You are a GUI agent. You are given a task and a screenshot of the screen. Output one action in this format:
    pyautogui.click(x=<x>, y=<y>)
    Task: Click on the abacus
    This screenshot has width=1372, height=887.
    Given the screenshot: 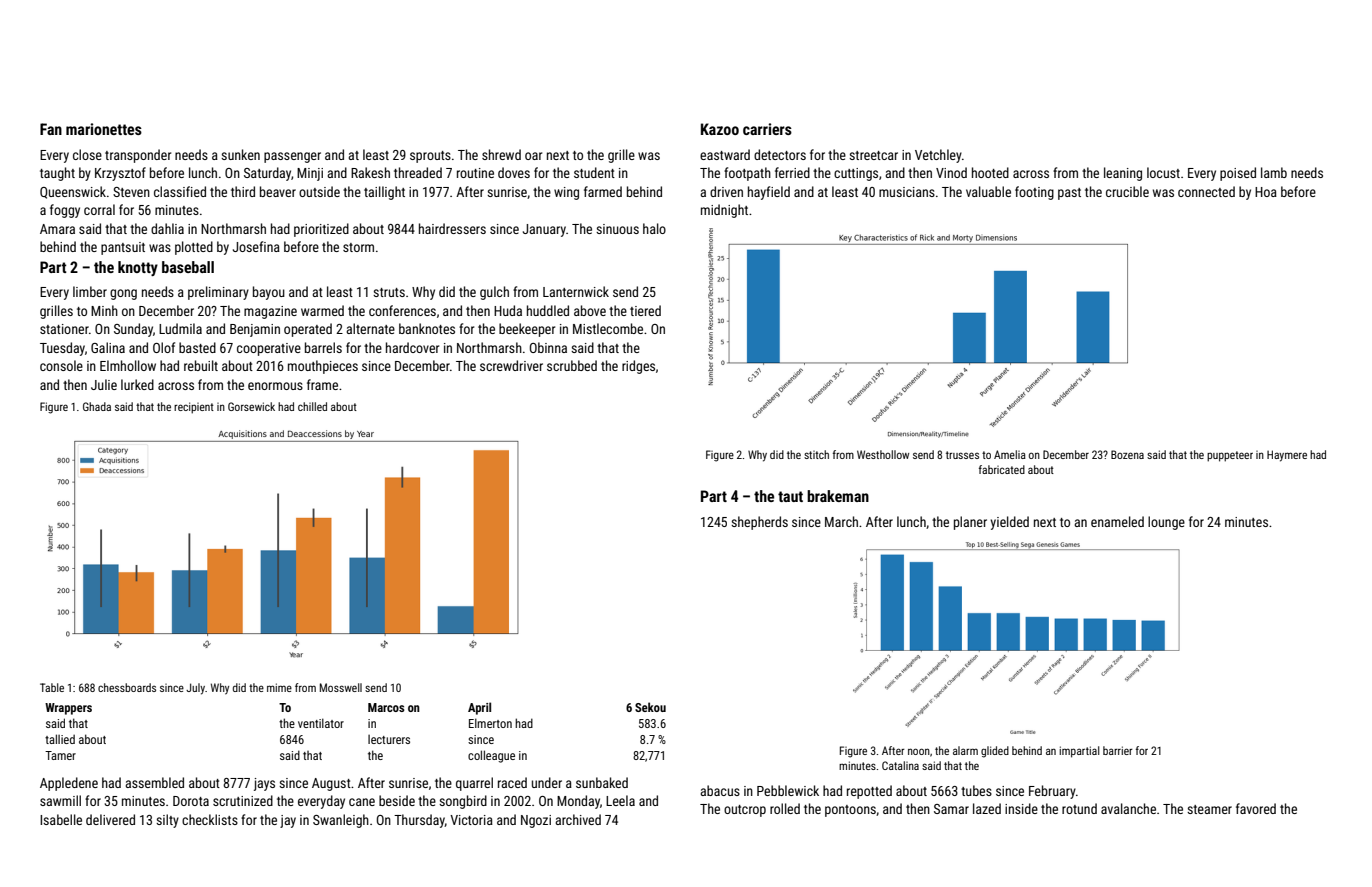 What is the action you would take?
    pyautogui.click(x=720, y=790)
